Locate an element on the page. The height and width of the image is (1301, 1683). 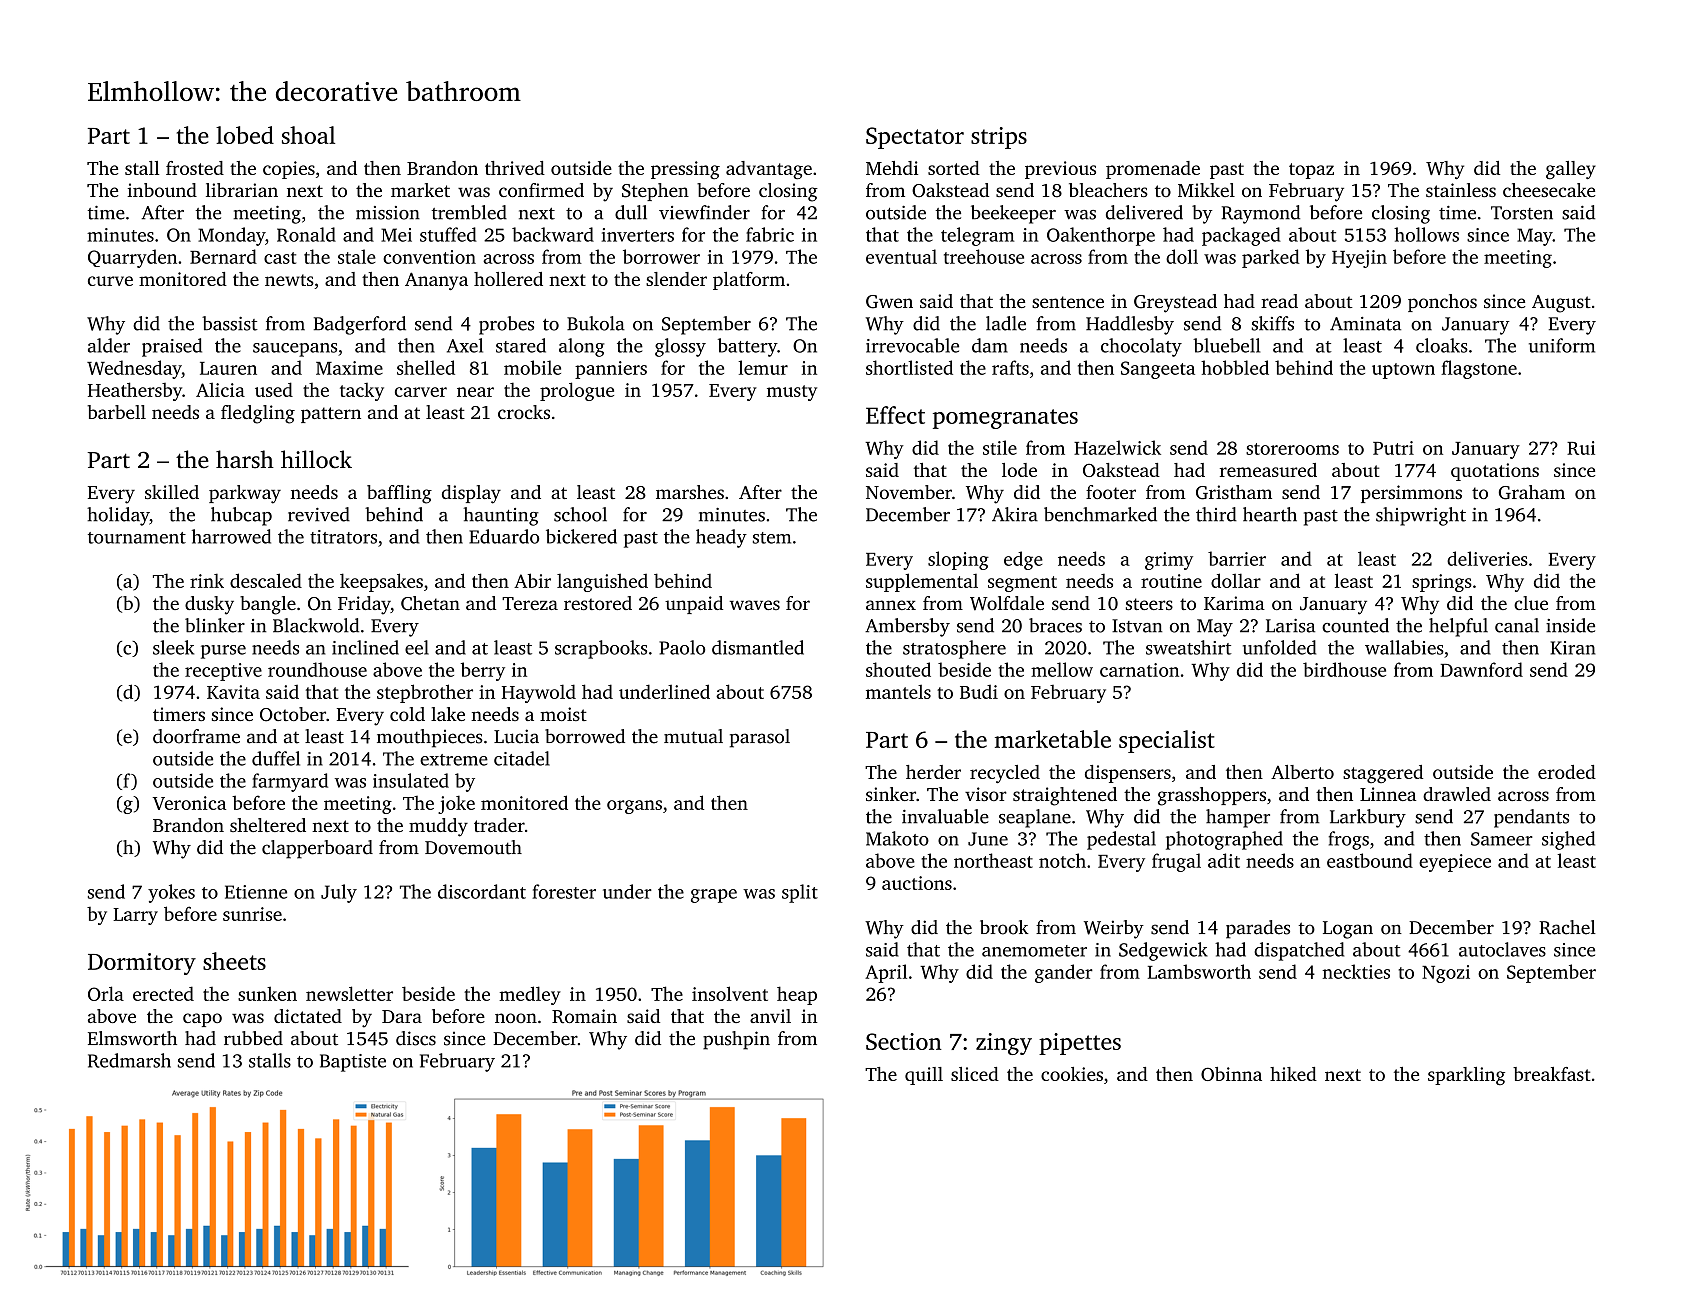
stratosphere is located at coordinates (954, 649).
